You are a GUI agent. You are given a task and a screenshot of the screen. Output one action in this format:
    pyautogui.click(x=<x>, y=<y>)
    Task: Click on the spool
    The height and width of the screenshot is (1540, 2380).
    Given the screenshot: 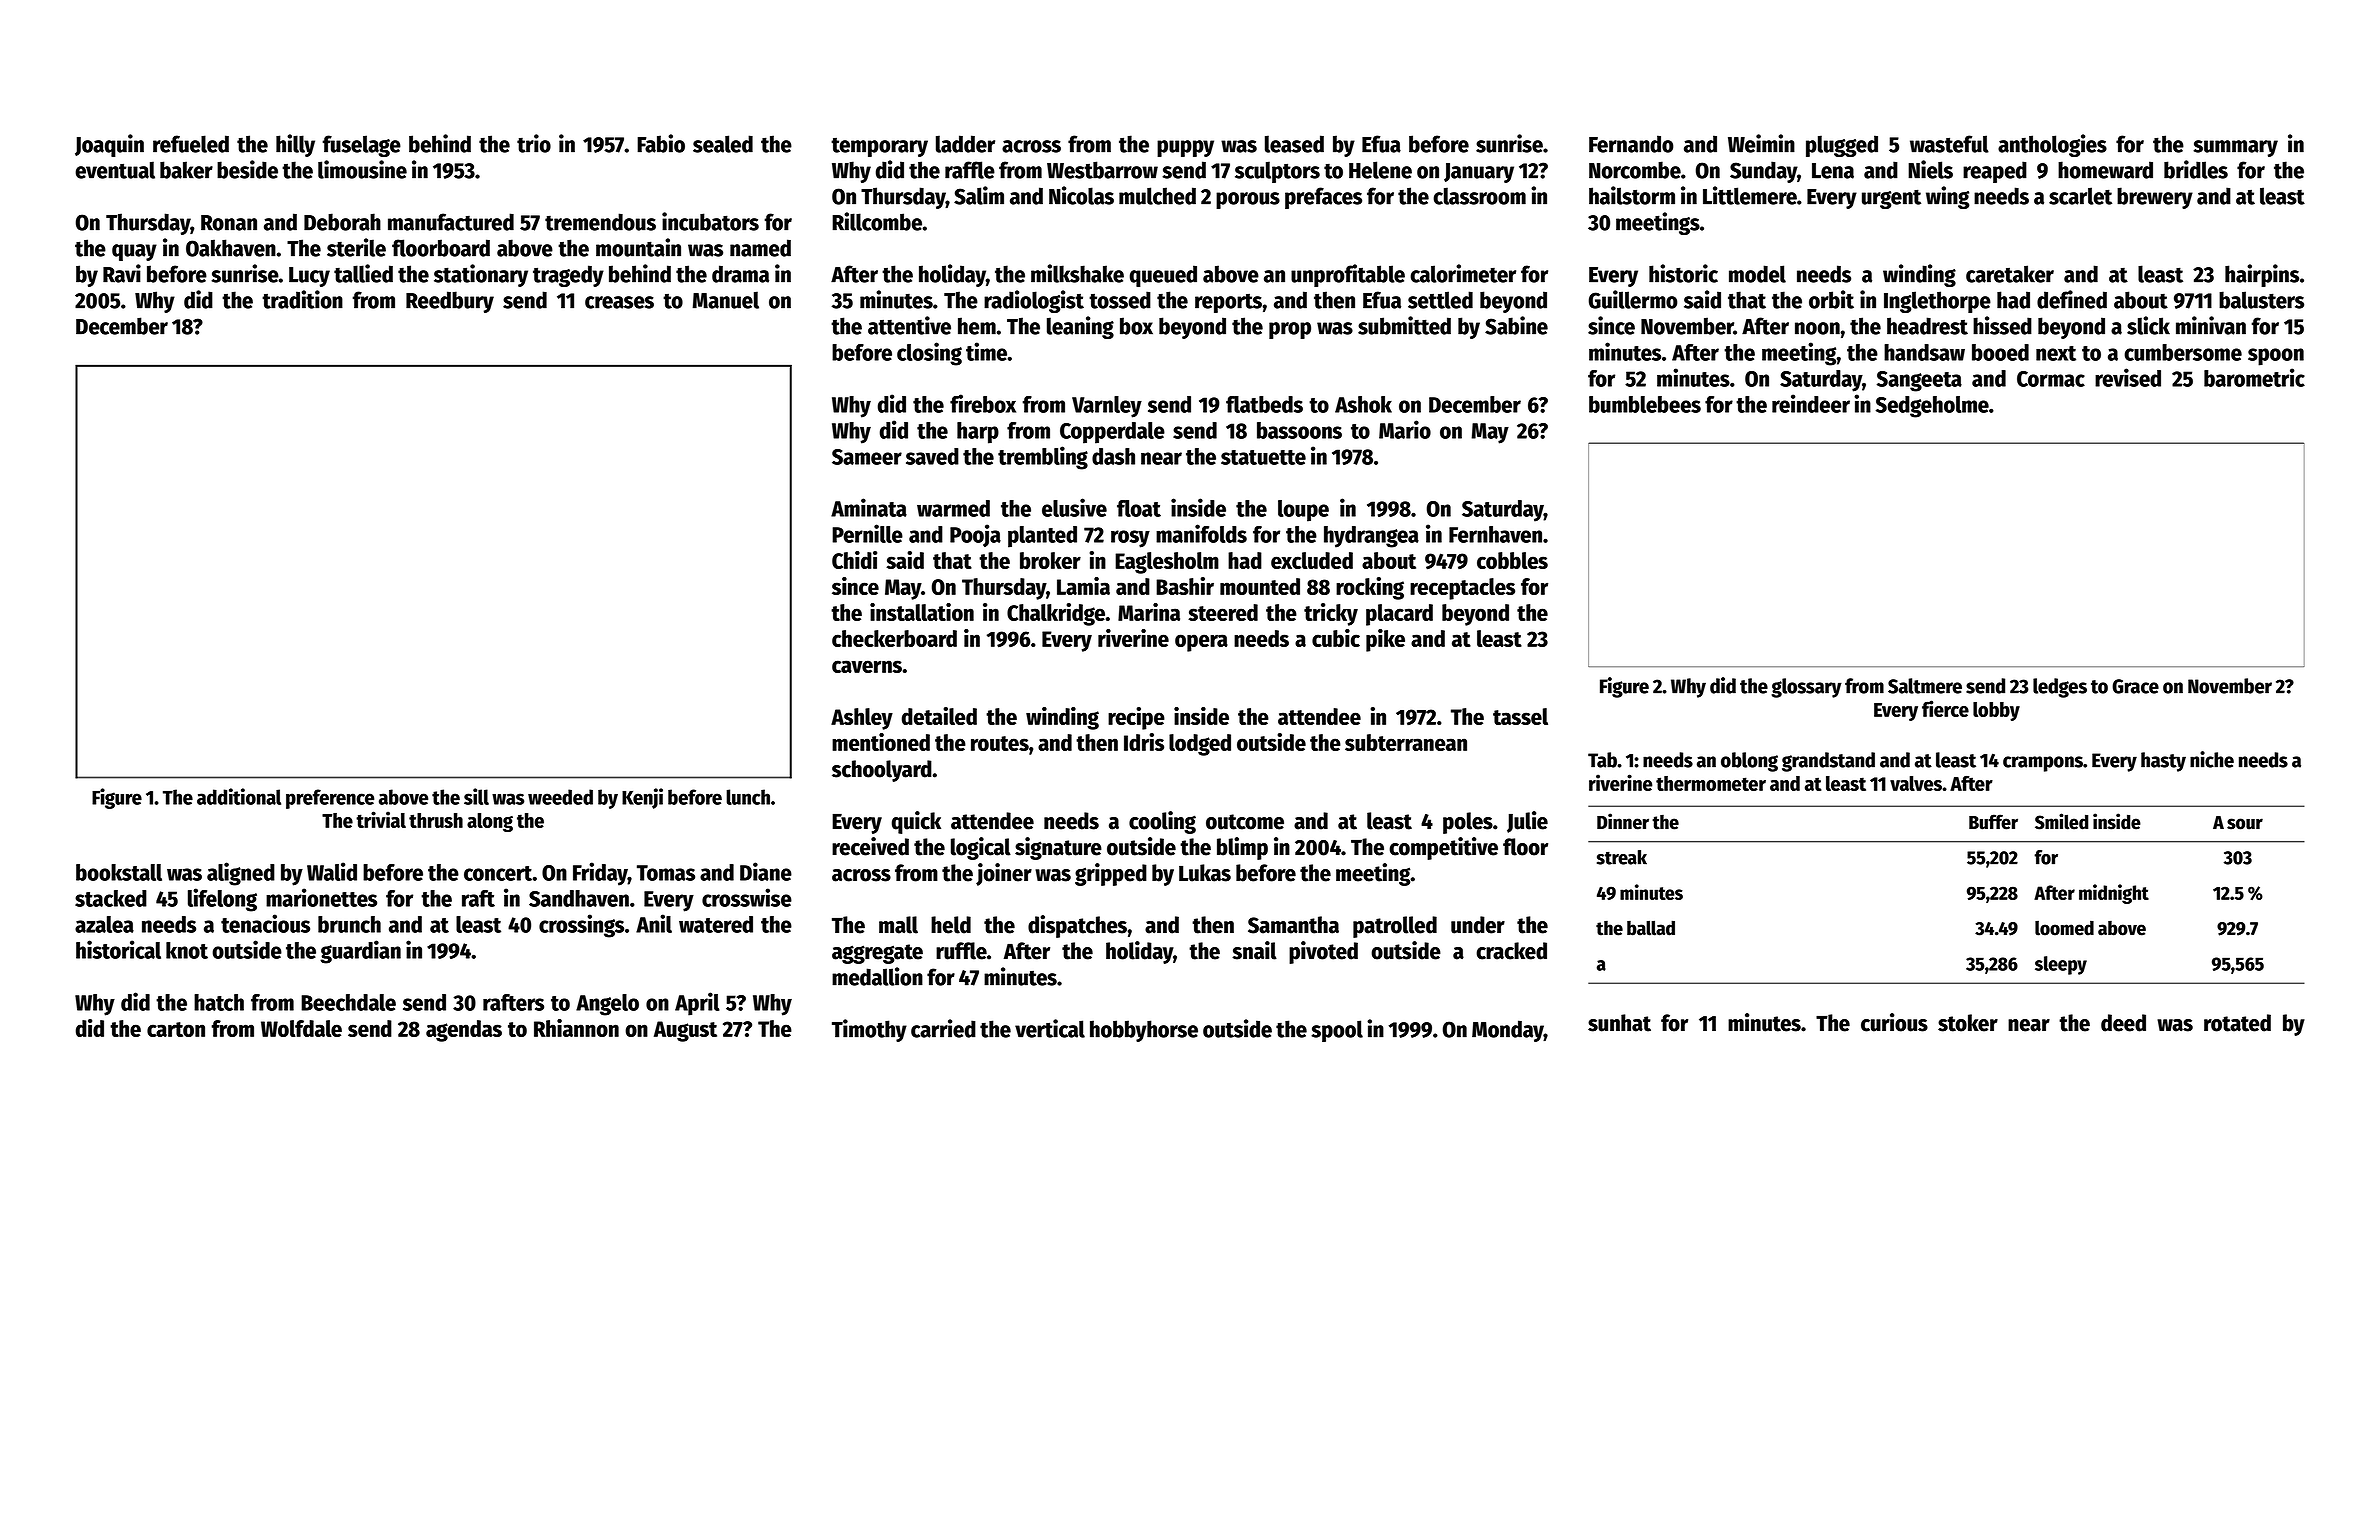 What is the action you would take?
    pyautogui.click(x=1337, y=1031)
